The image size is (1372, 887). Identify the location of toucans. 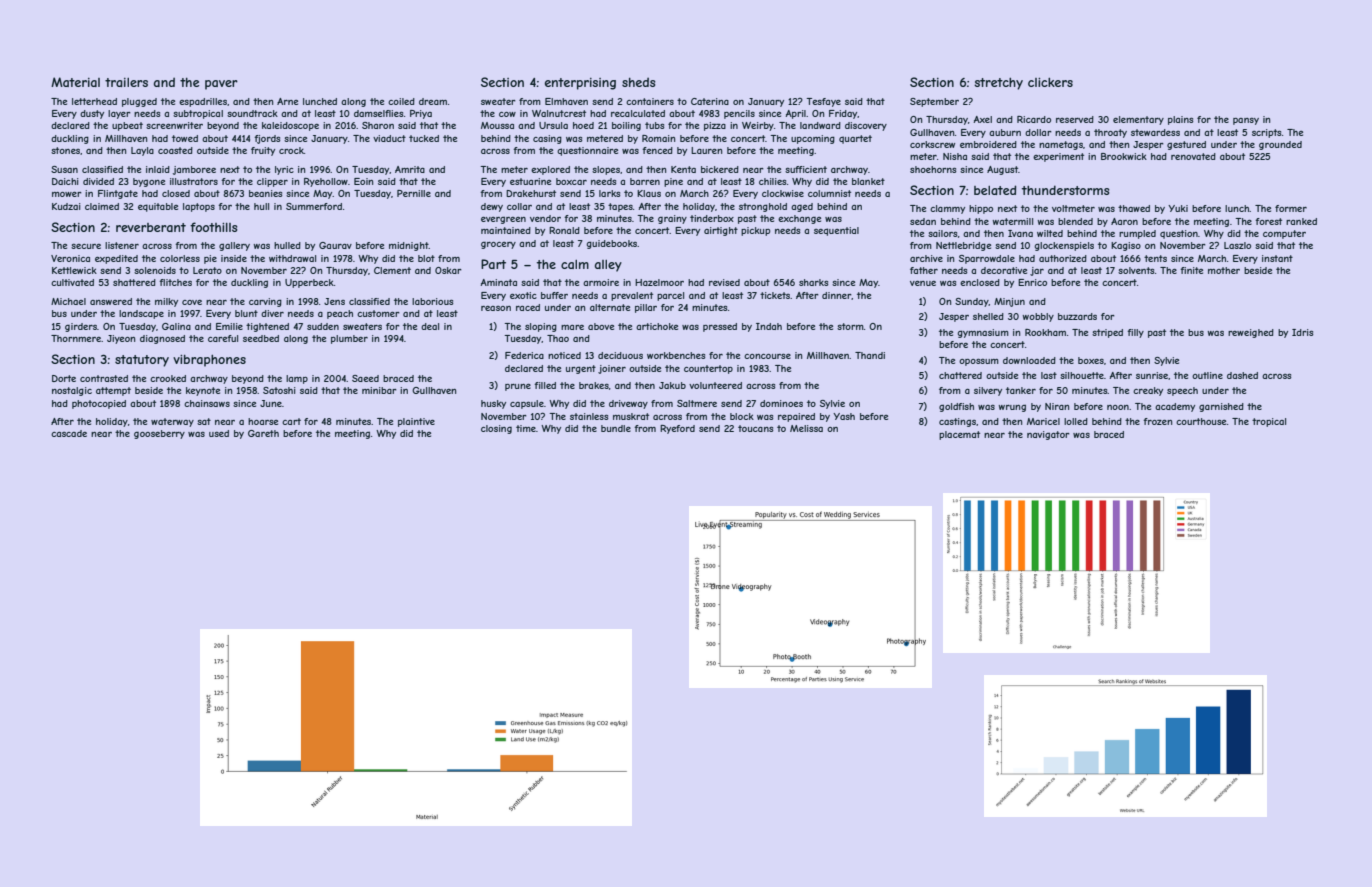
(756, 428).
